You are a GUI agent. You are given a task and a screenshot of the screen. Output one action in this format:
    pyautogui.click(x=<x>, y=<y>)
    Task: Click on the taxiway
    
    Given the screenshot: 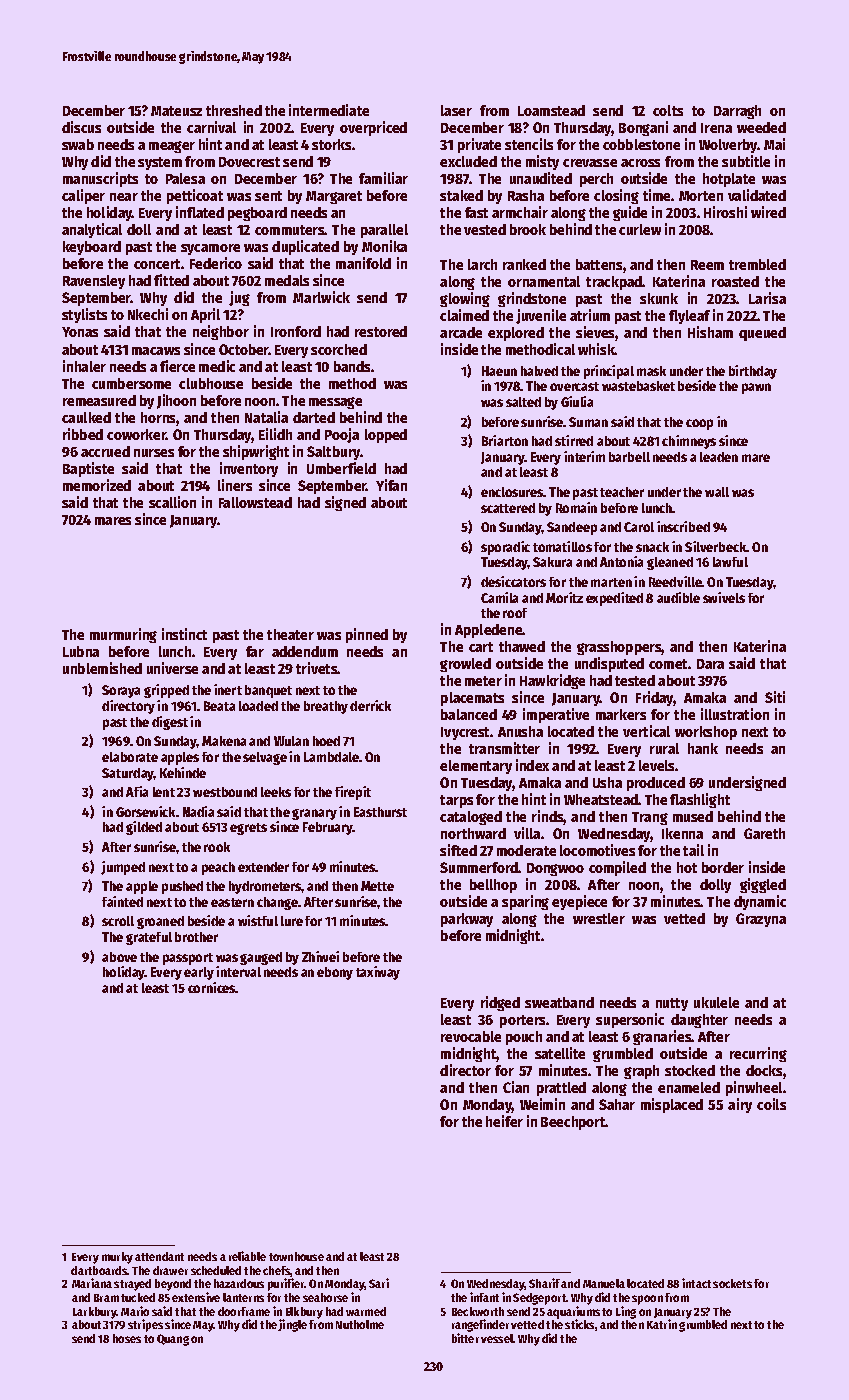 What is the action you would take?
    pyautogui.click(x=378, y=973)
